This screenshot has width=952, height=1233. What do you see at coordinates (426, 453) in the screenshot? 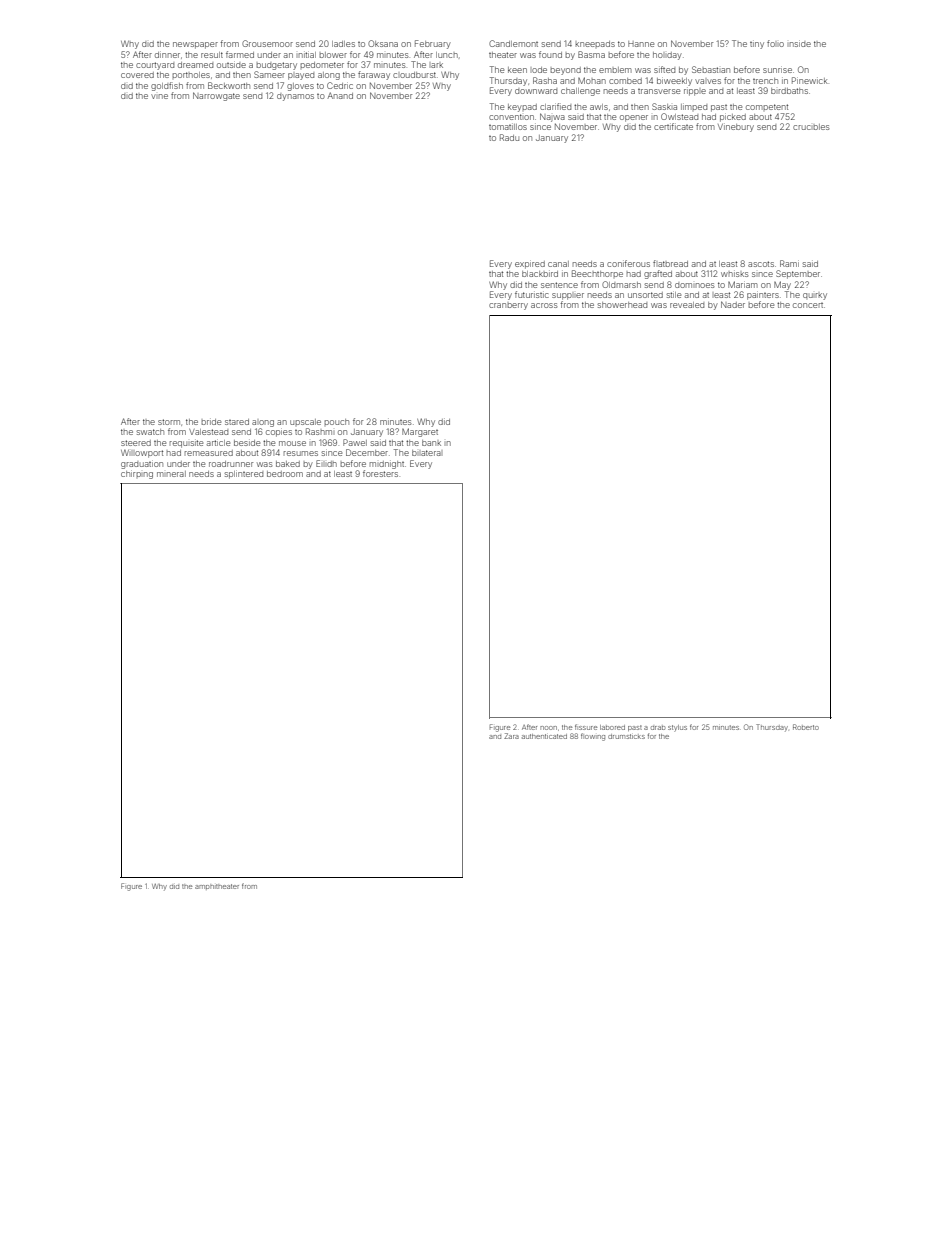
I see `bilateral` at bounding box center [426, 453].
